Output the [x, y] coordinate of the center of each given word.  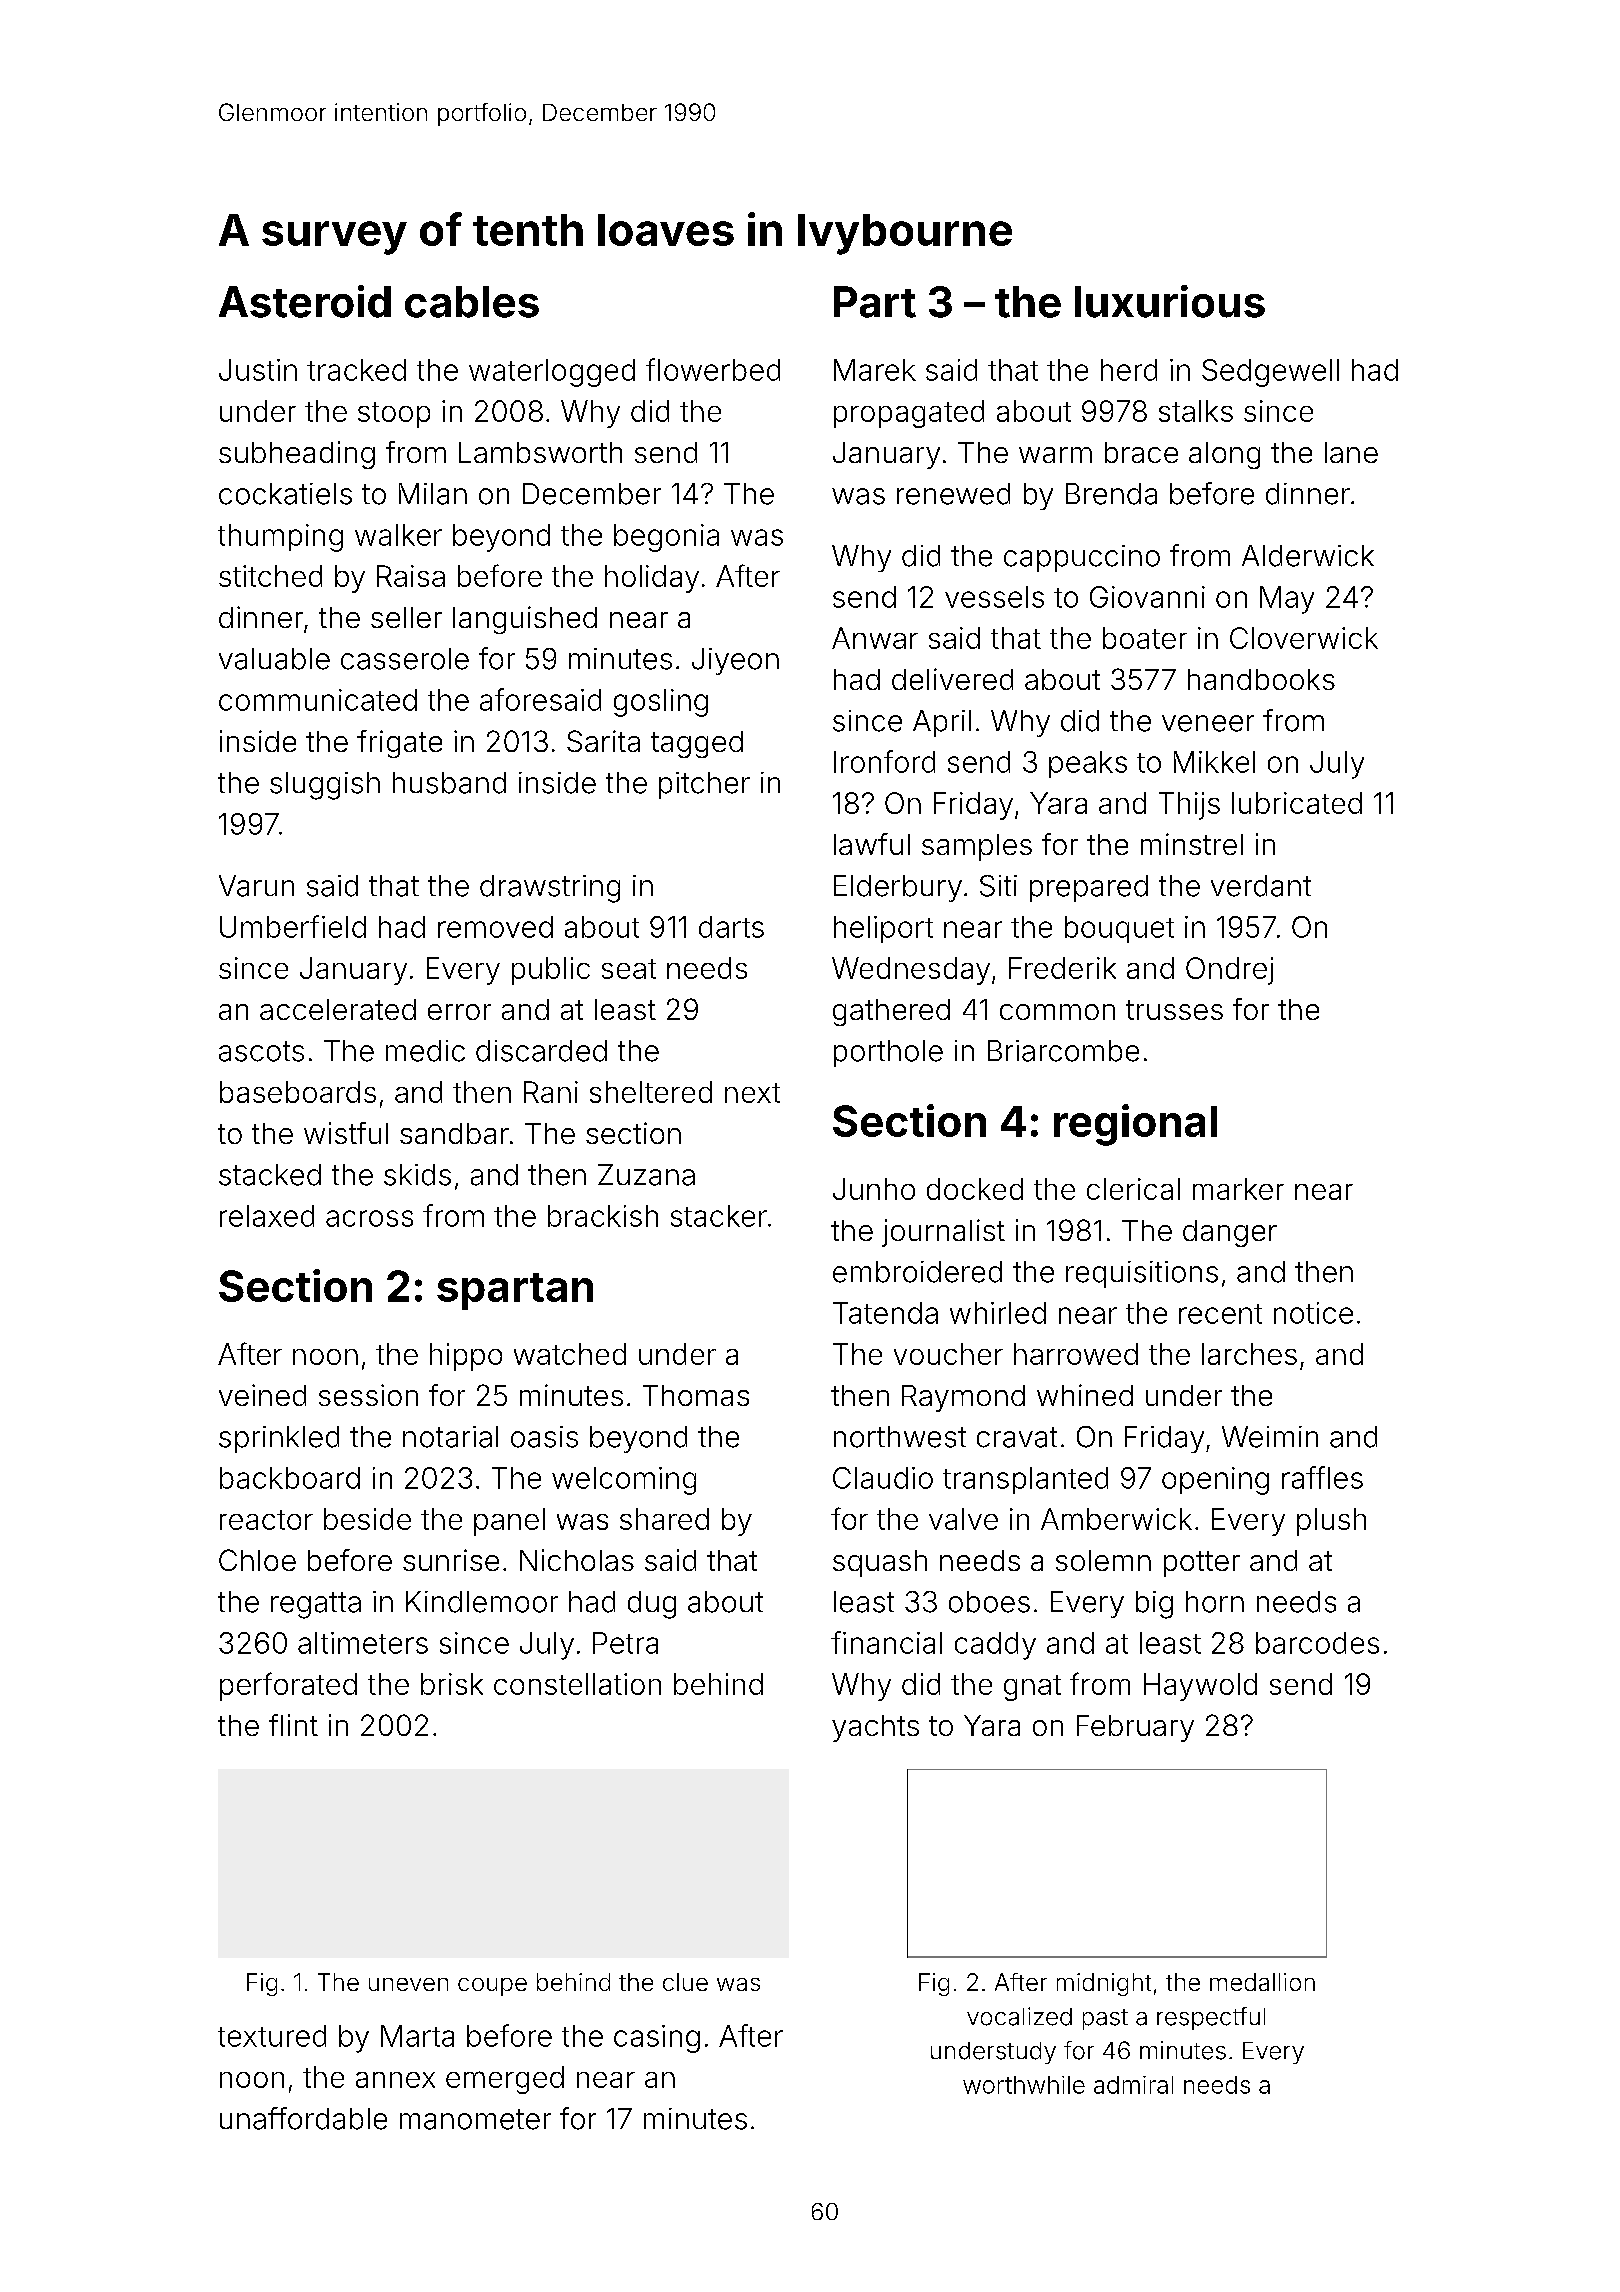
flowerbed [713, 369]
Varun [256, 886]
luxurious [1170, 301]
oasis [544, 1437]
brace [1141, 452]
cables [472, 302]
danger [1230, 1233]
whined [1085, 1395]
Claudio [883, 1478]
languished [525, 620]
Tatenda [885, 1313]
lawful [872, 844]
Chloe [257, 1560]
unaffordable [303, 2118]
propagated [909, 414]
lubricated [1297, 803]
